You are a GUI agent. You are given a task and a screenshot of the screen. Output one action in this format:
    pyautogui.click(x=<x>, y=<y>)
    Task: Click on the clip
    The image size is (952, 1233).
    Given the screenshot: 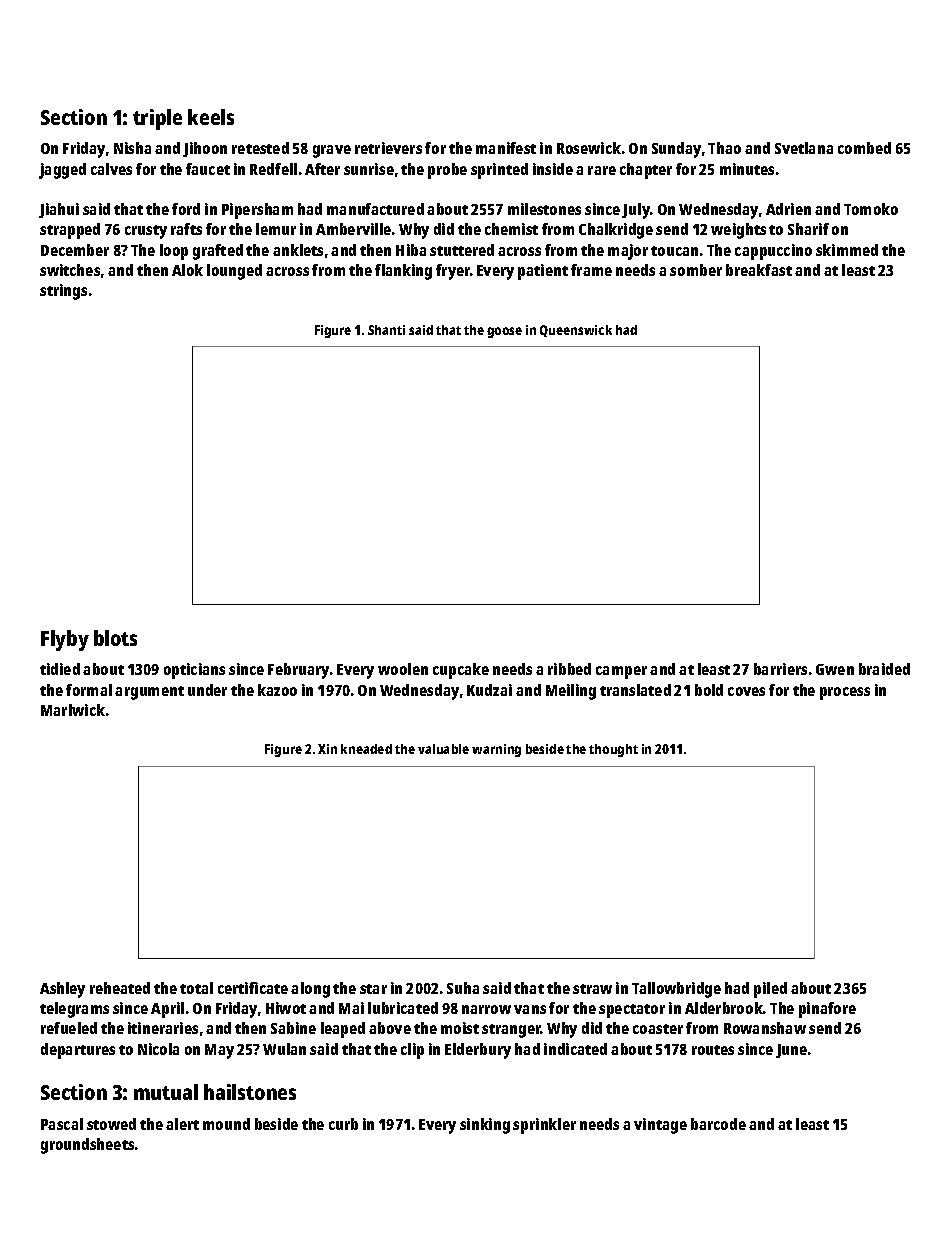 What is the action you would take?
    pyautogui.click(x=412, y=1051)
